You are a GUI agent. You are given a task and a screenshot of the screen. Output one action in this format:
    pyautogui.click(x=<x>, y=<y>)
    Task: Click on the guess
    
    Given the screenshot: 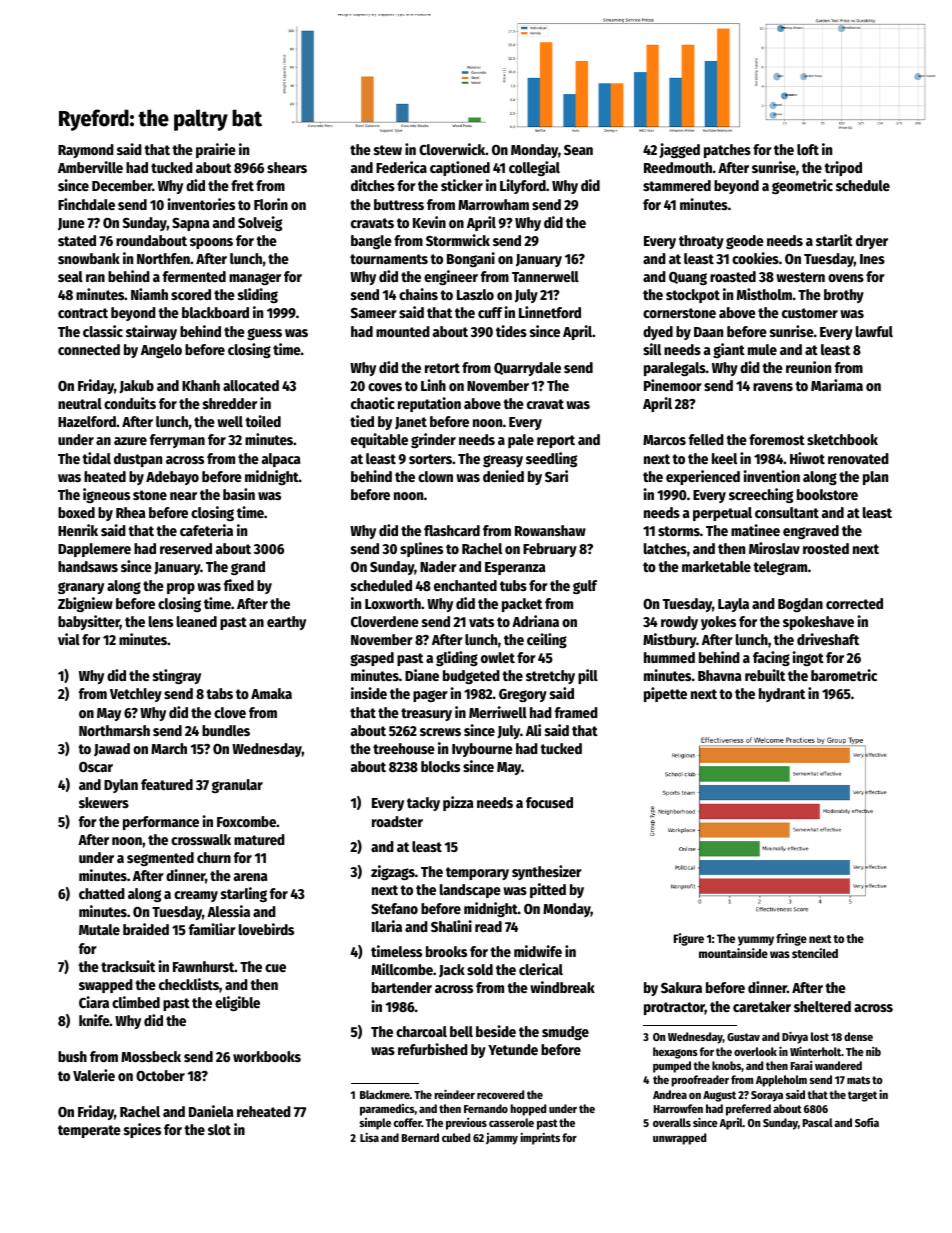 What is the action you would take?
    pyautogui.click(x=264, y=334)
